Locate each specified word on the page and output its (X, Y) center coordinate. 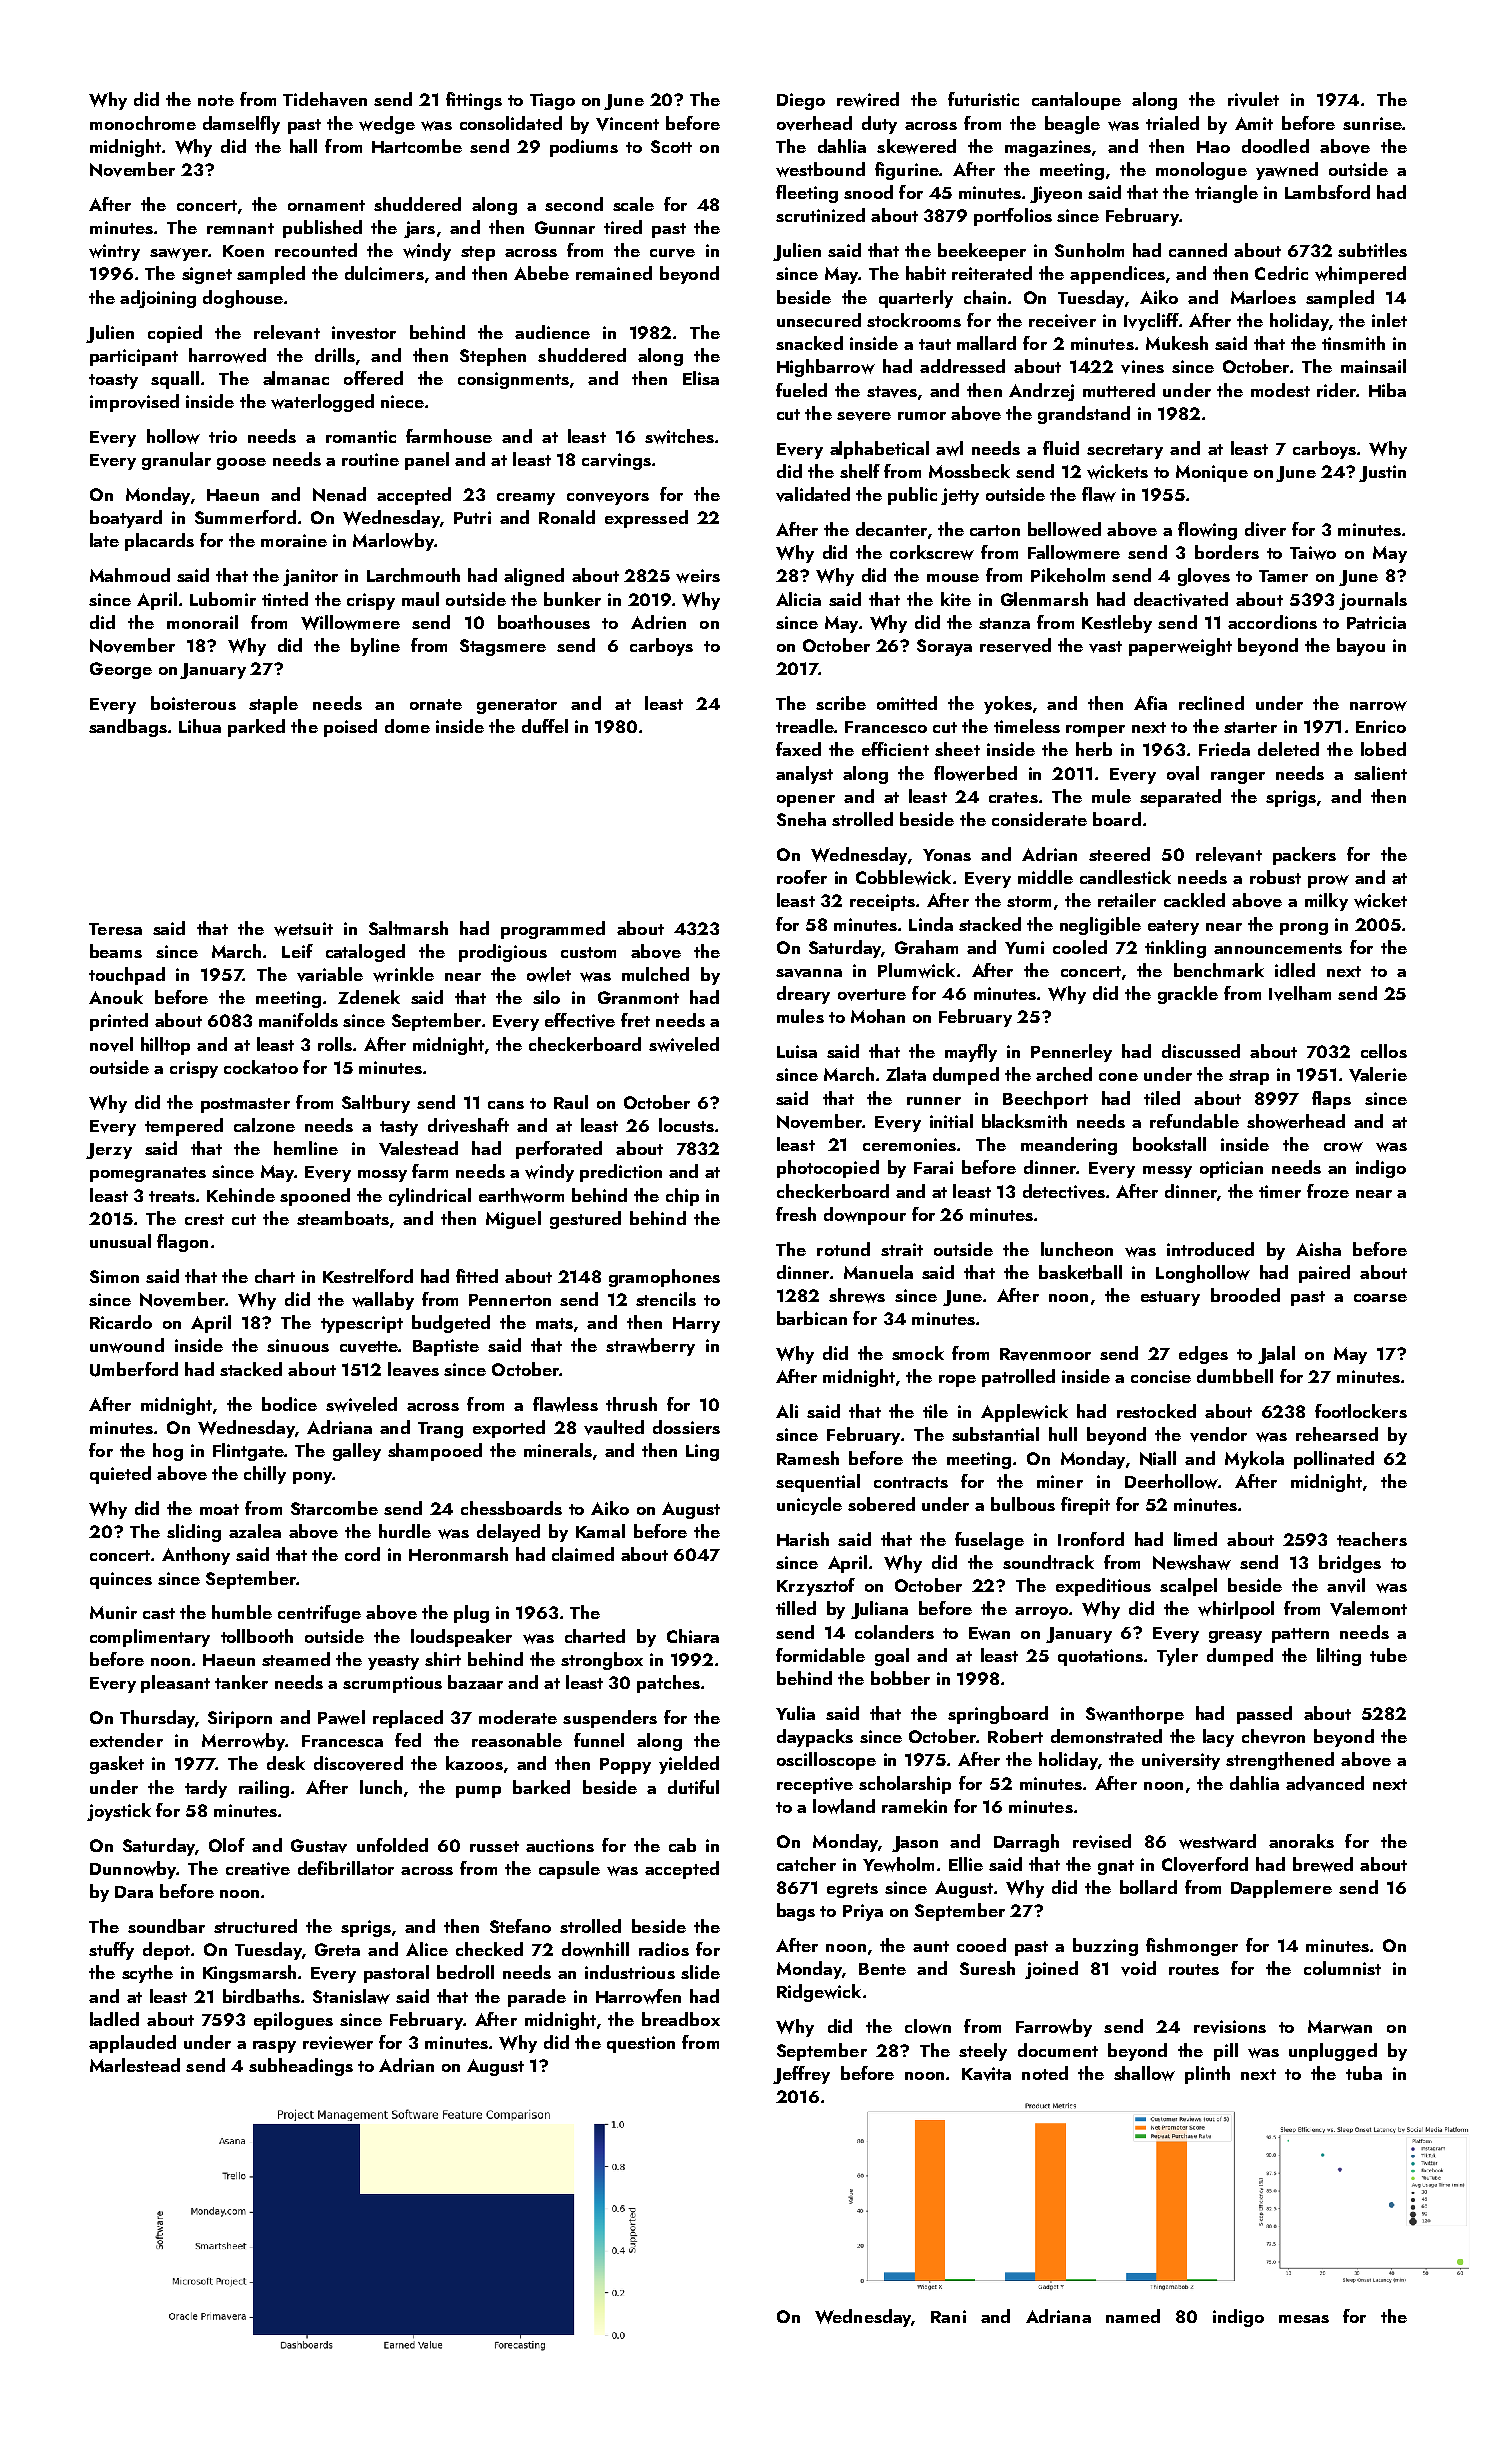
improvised (134, 403)
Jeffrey (801, 2075)
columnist (1342, 1968)
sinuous (298, 1345)
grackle (1188, 995)
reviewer (338, 2043)
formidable (820, 1655)
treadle (805, 726)
